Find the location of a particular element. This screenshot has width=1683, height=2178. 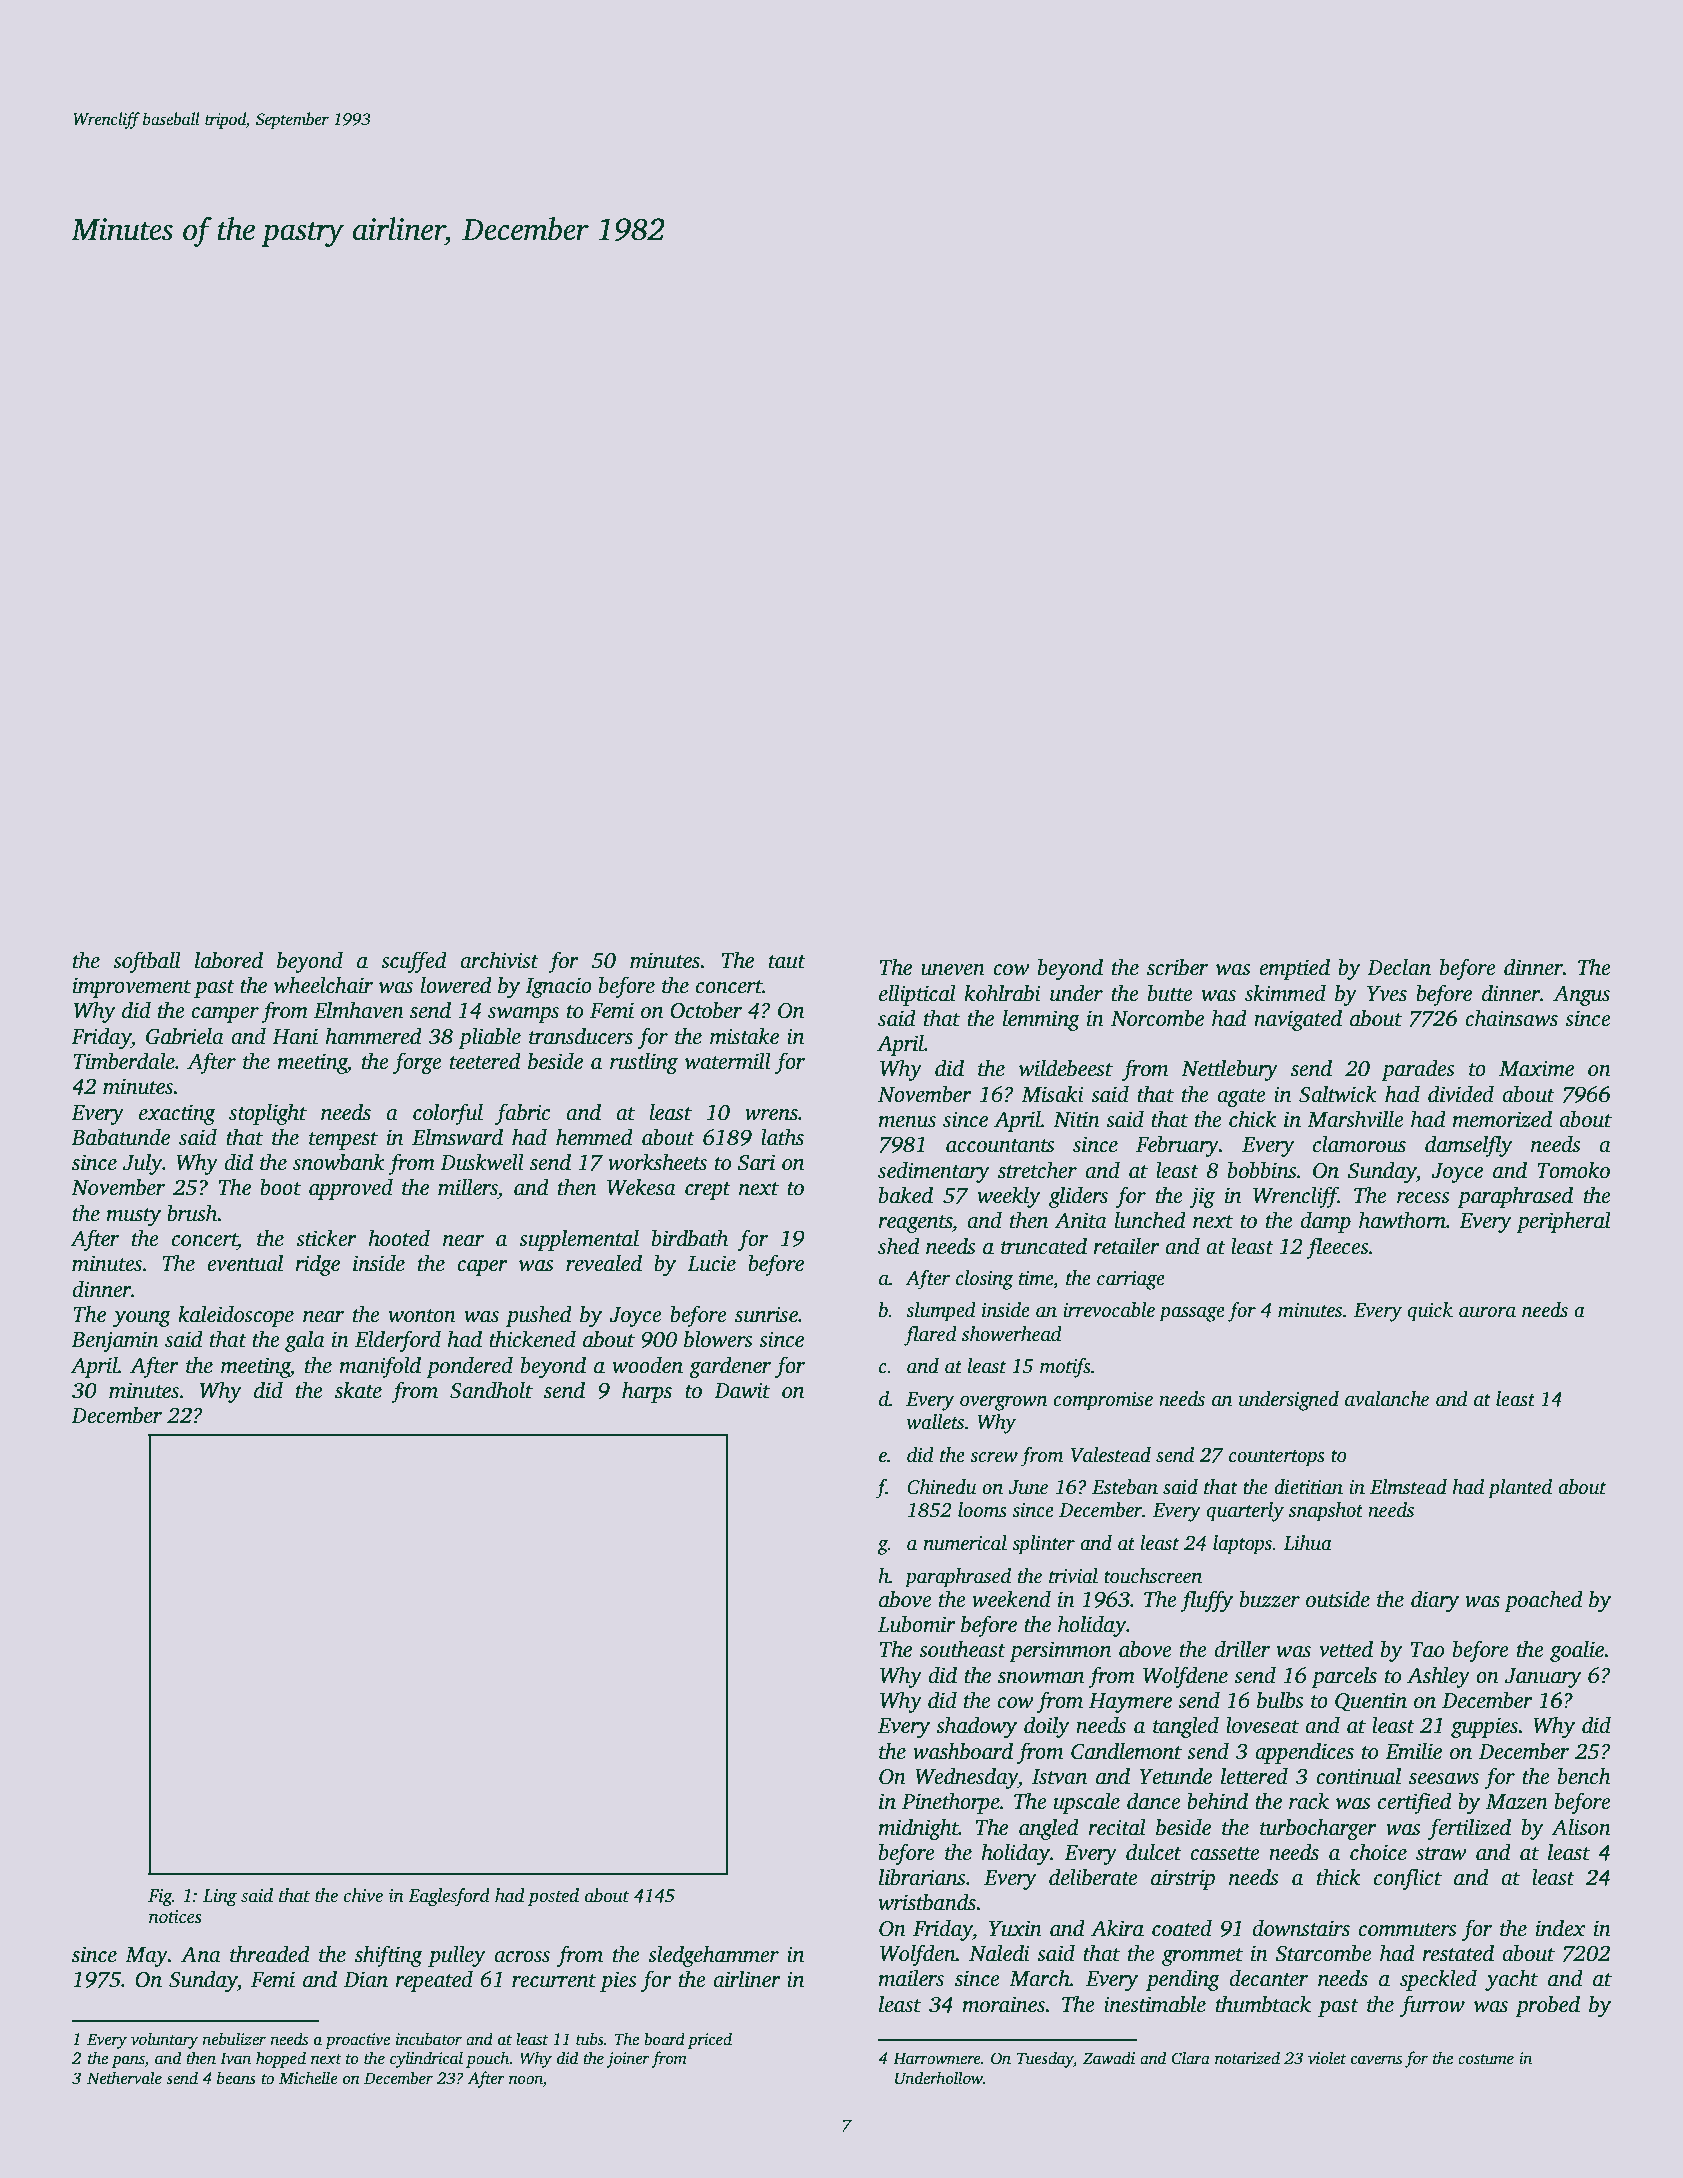

trivial is located at coordinates (1073, 1576).
